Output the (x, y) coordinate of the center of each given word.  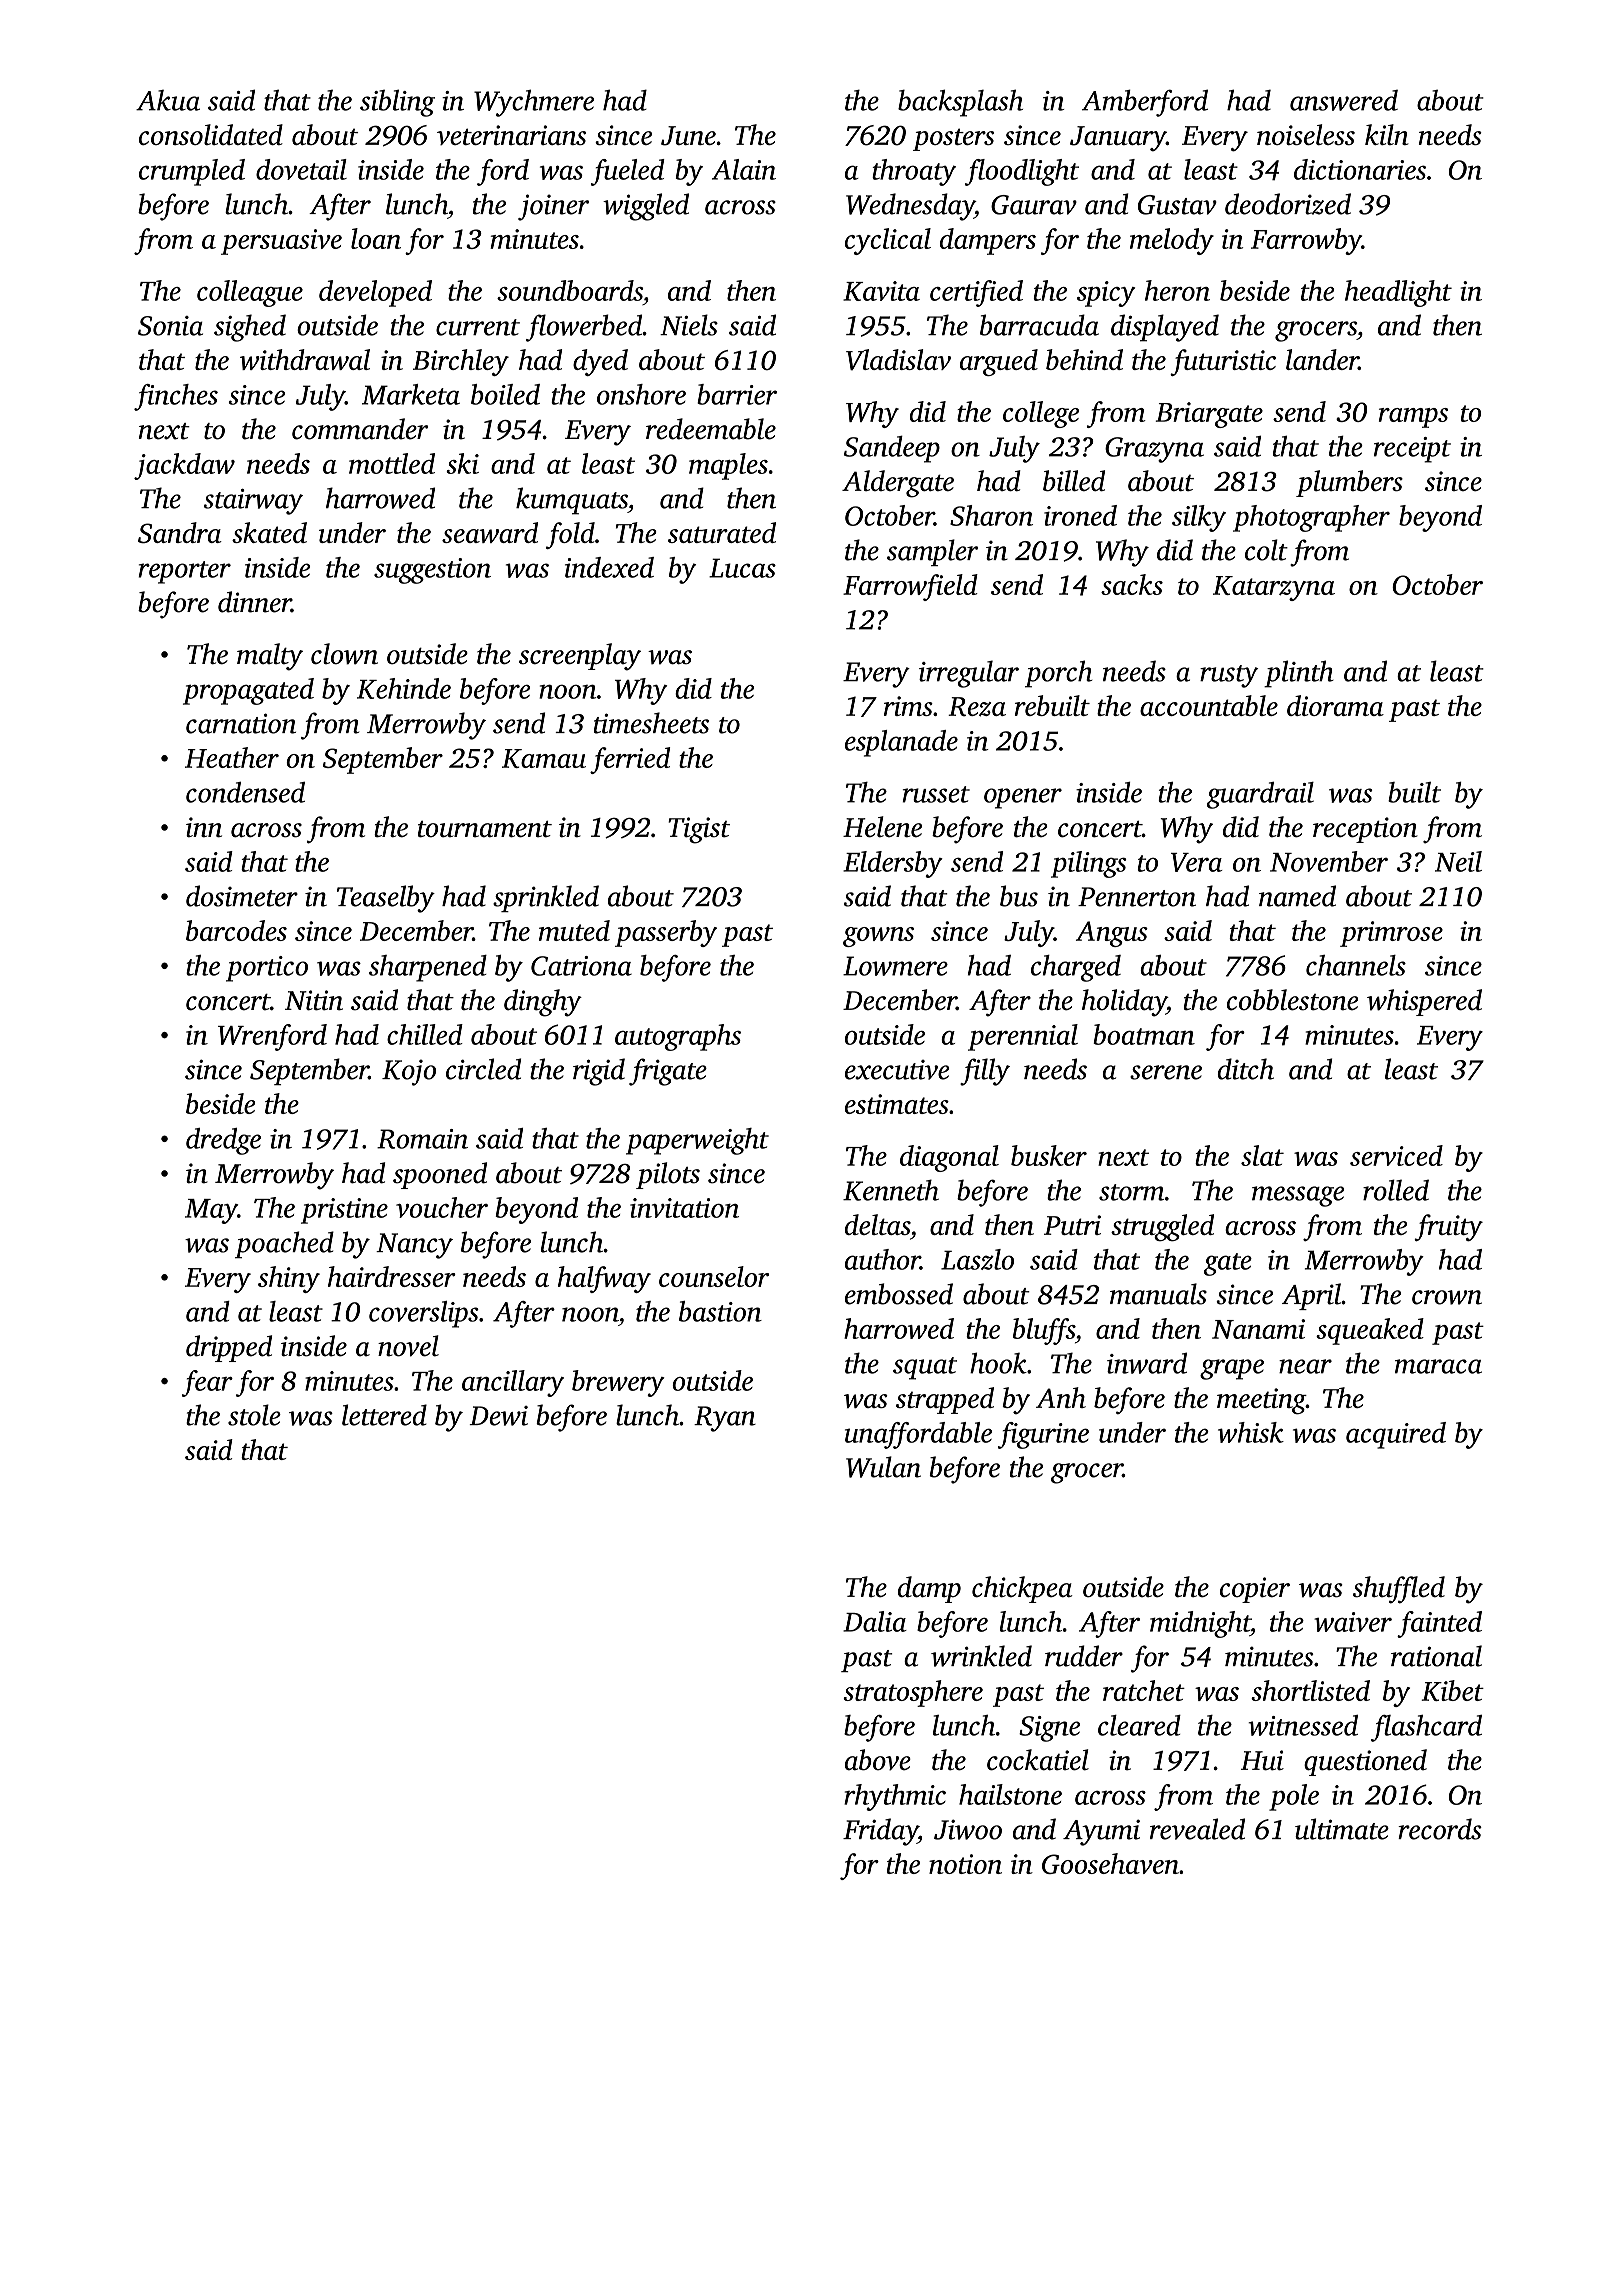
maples (728, 466)
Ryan (725, 1419)
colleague (250, 293)
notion (965, 1864)
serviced (1396, 1155)
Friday (880, 1832)
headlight (1398, 293)
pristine (344, 1211)
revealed (1197, 1829)
